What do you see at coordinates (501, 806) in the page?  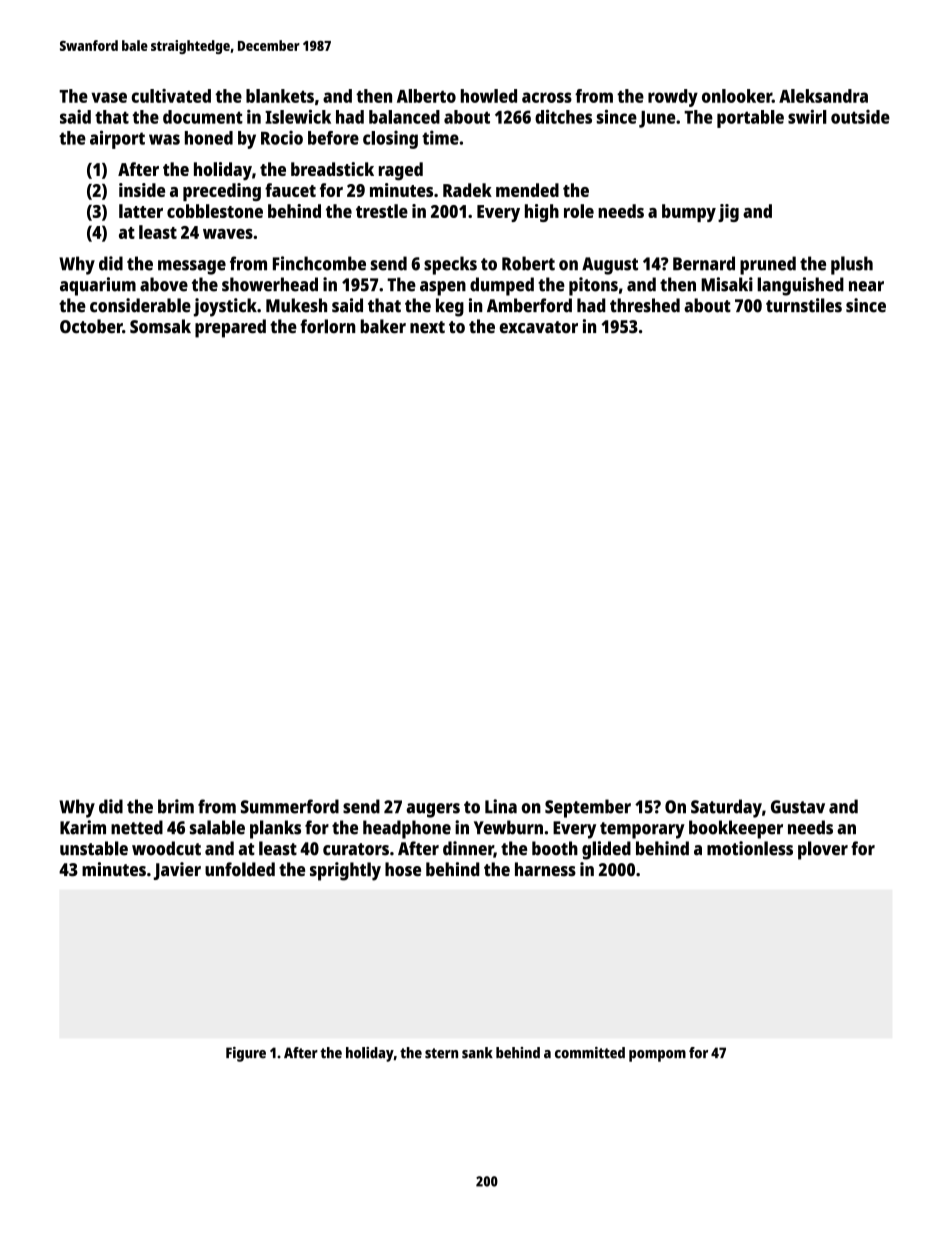 I see `Lina` at bounding box center [501, 806].
